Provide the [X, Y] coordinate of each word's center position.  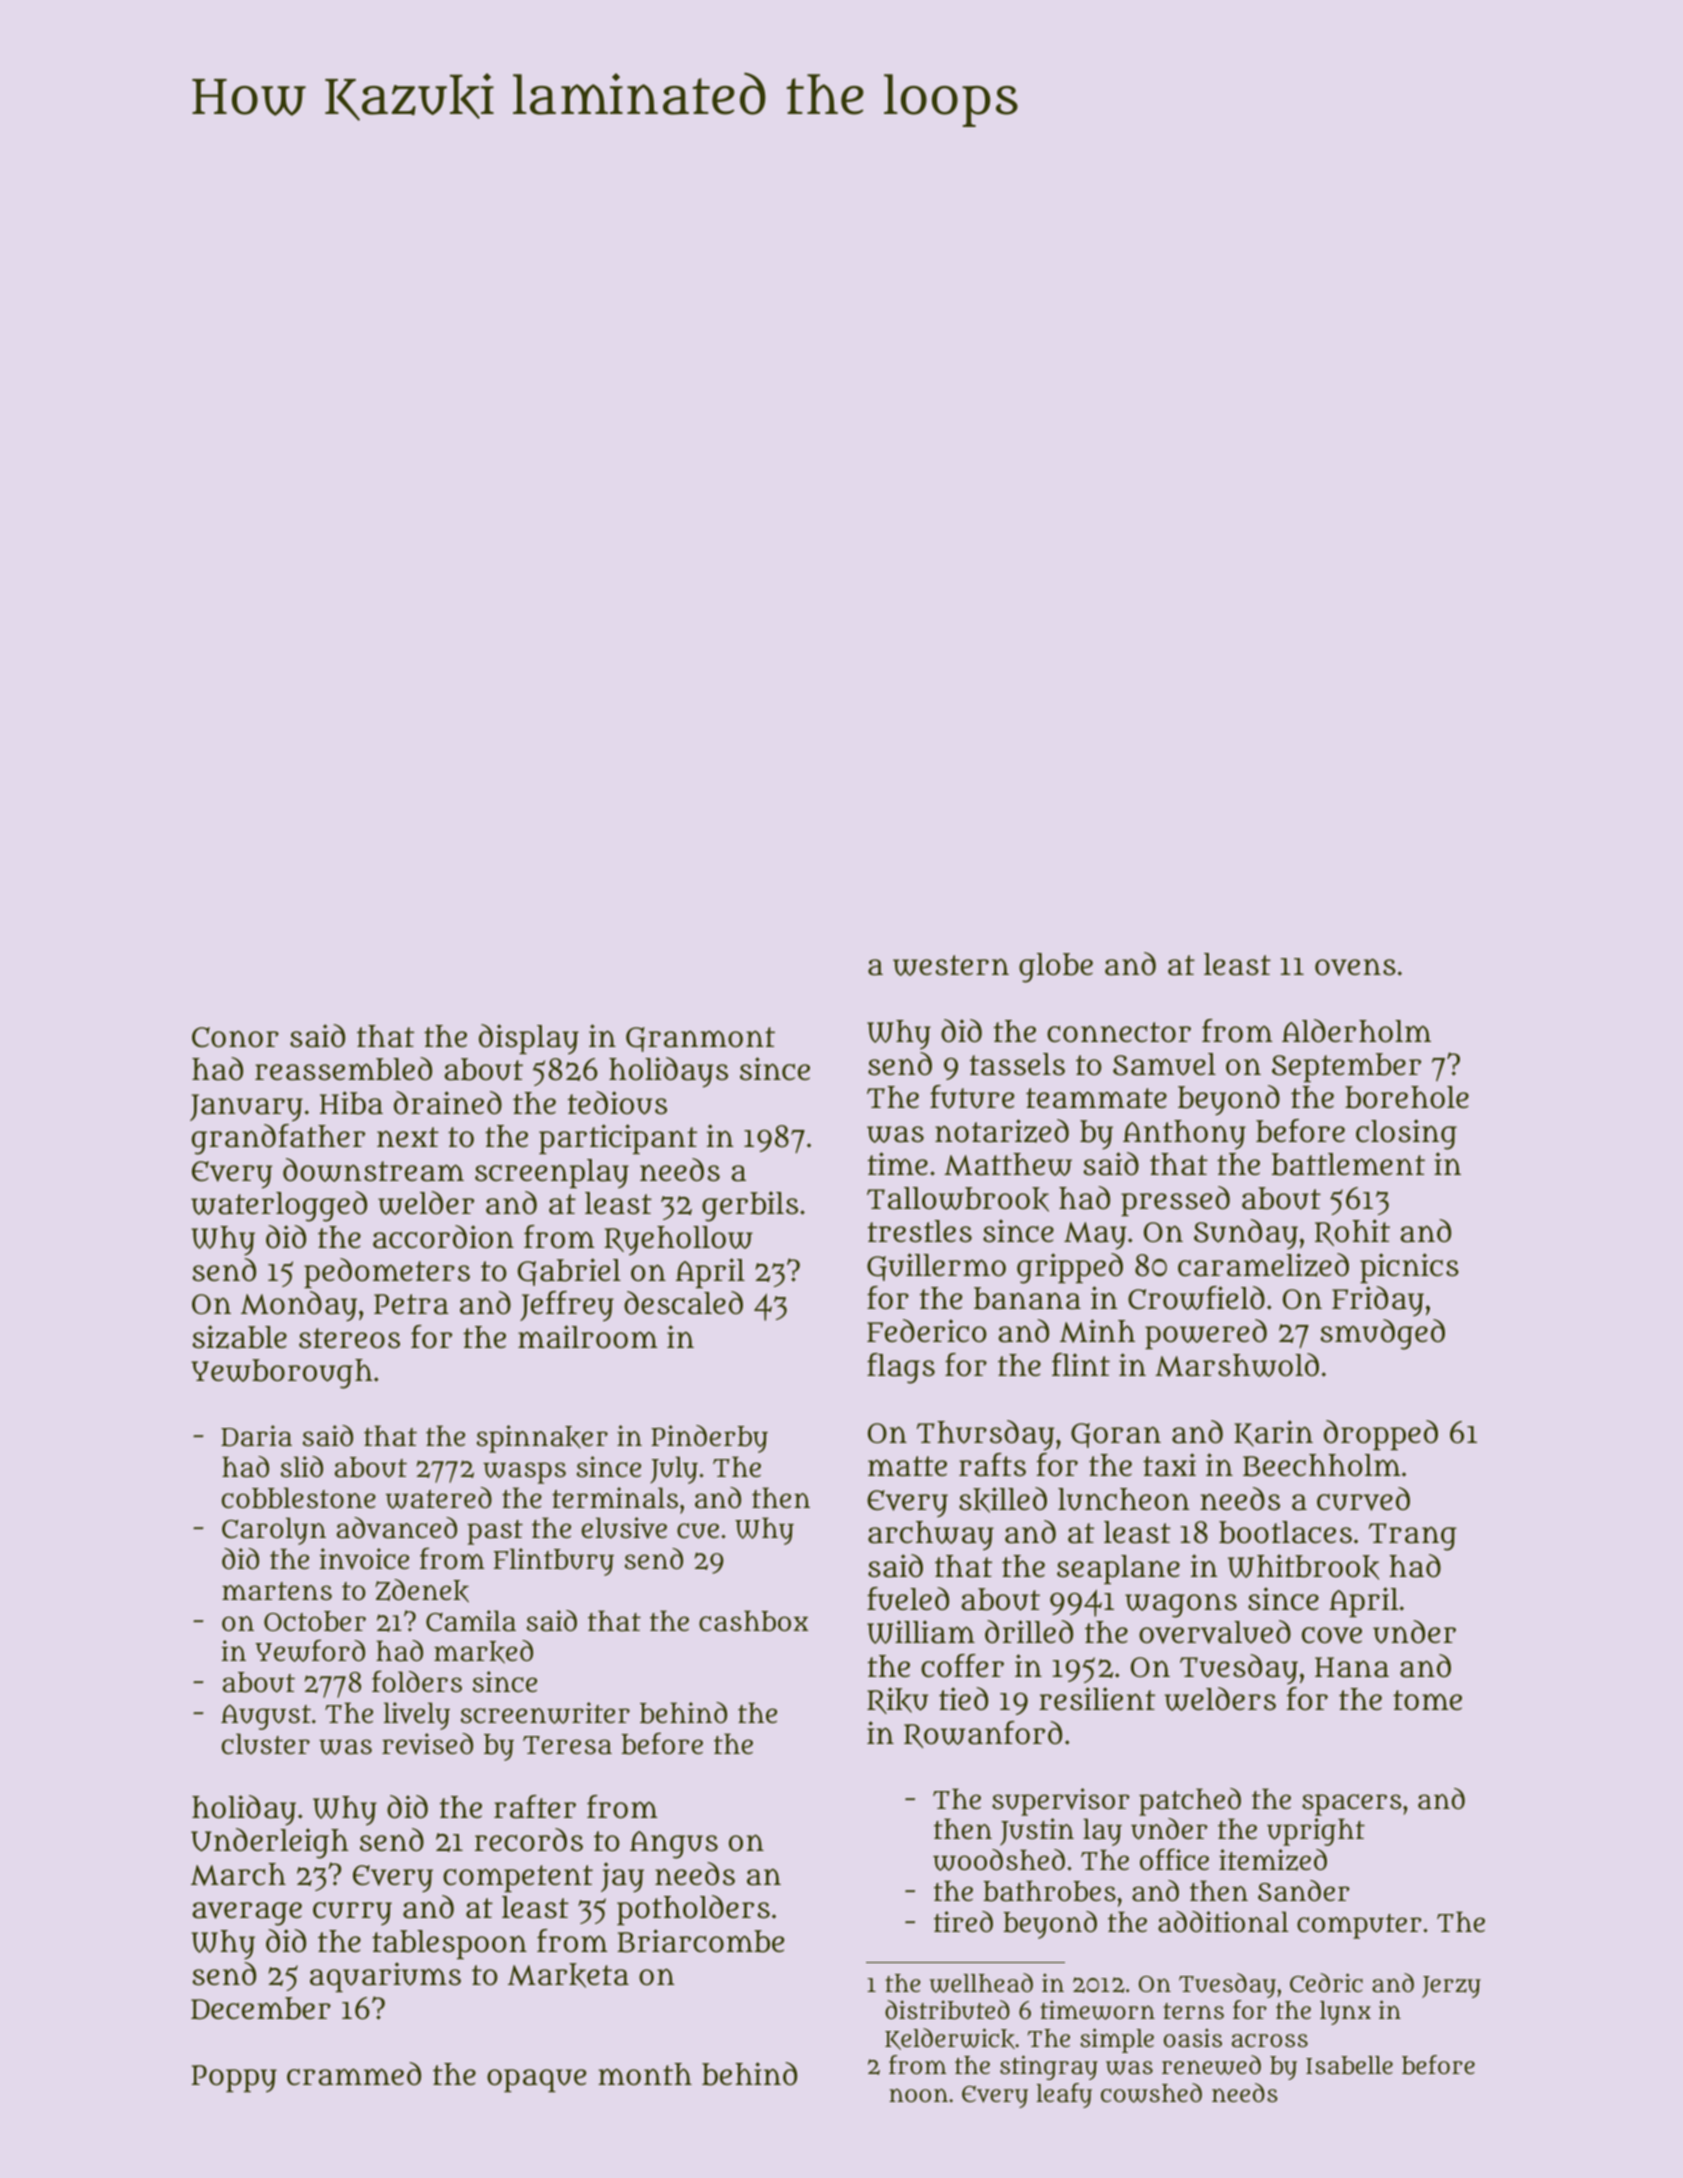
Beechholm [1322, 1465]
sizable [239, 1337]
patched [1190, 1802]
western [951, 965]
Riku [898, 1700]
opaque [536, 2080]
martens [277, 1591]
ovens [1355, 967]
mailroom [588, 1337]
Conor [235, 1037]
